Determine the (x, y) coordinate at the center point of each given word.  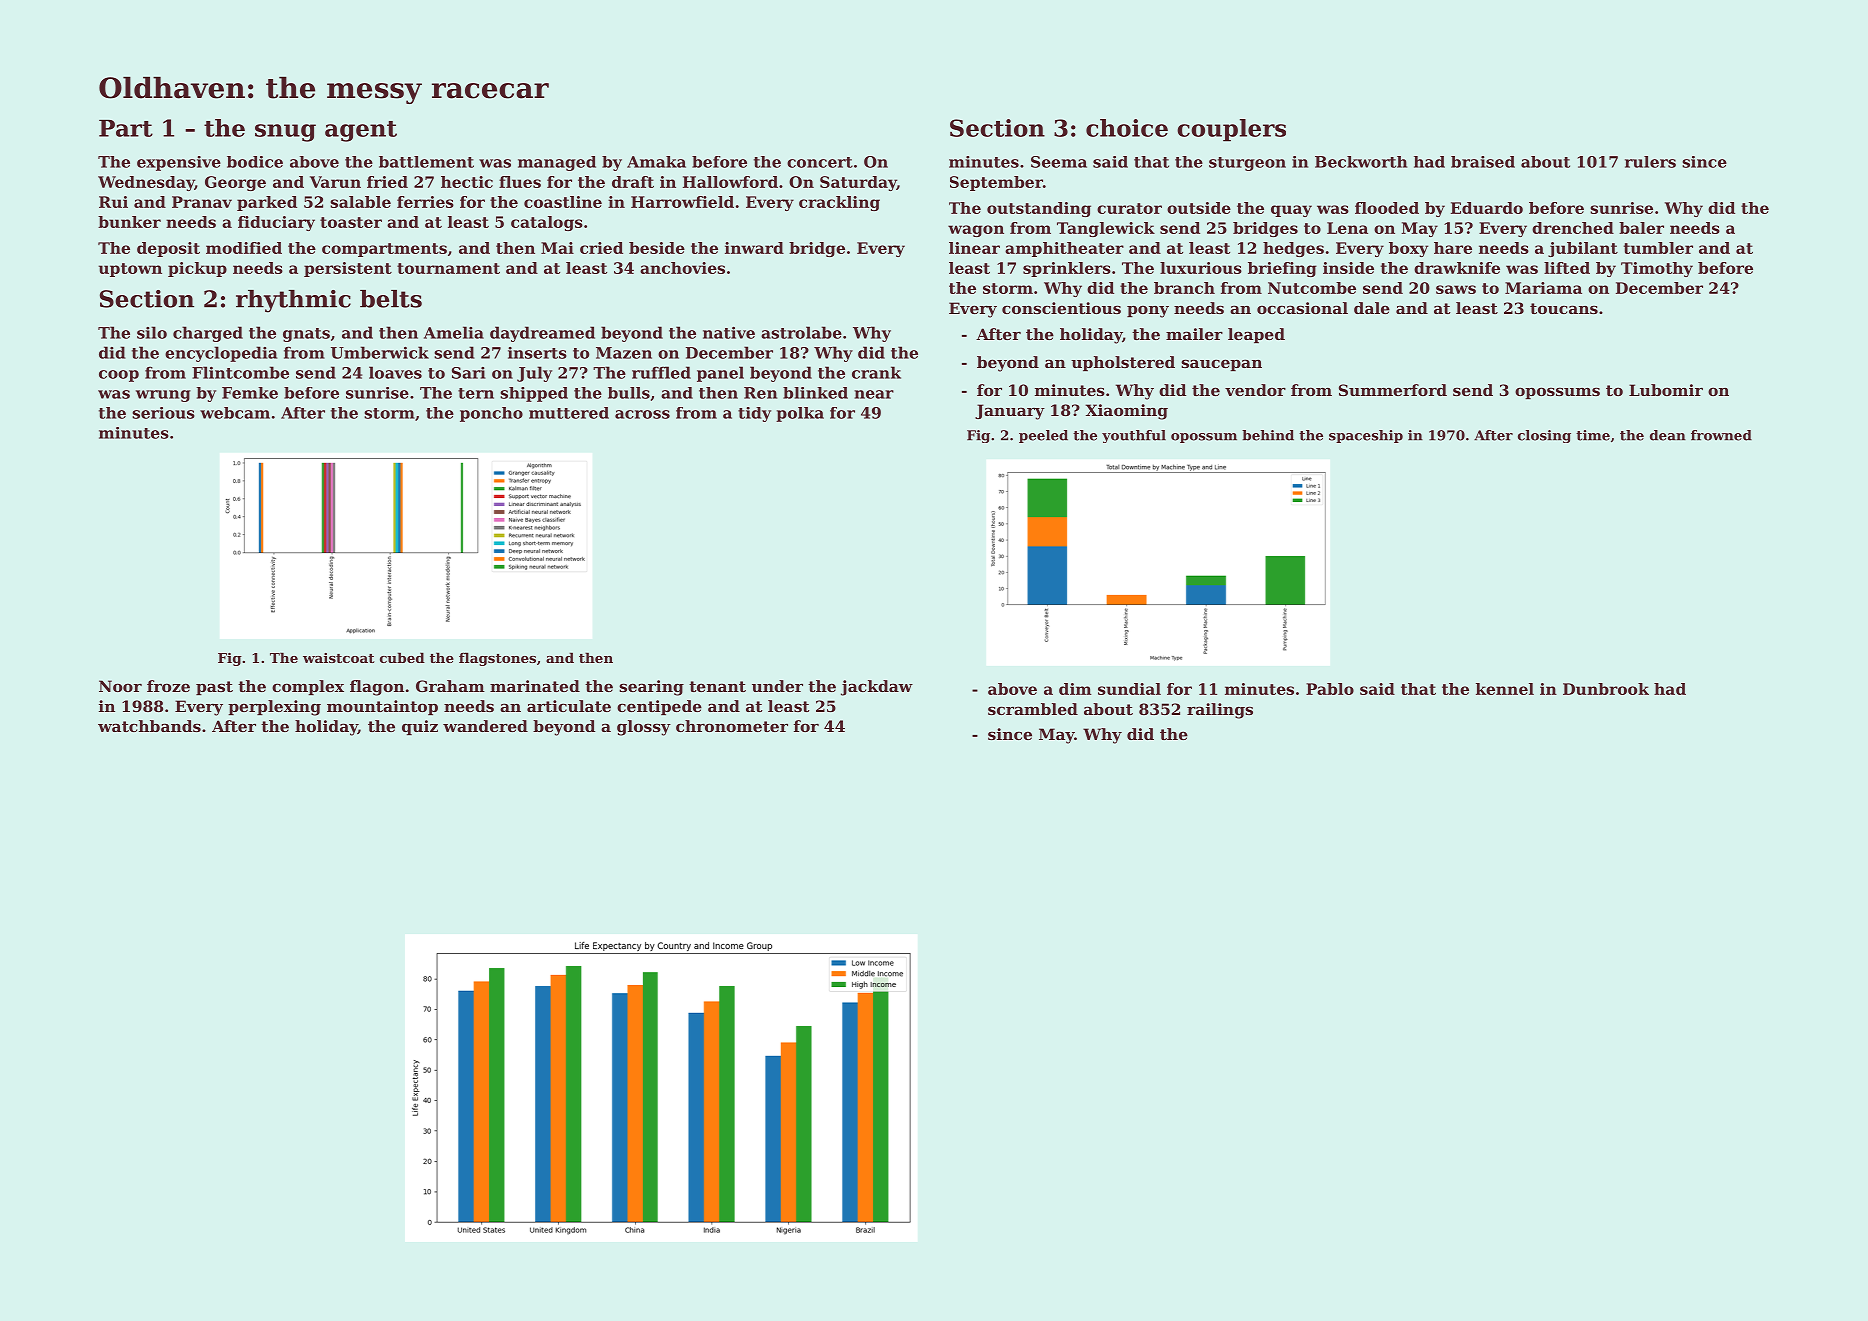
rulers (1650, 162)
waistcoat (339, 658)
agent (361, 131)
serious (163, 413)
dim (1075, 689)
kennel (1505, 689)
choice (1127, 128)
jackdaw (877, 688)
